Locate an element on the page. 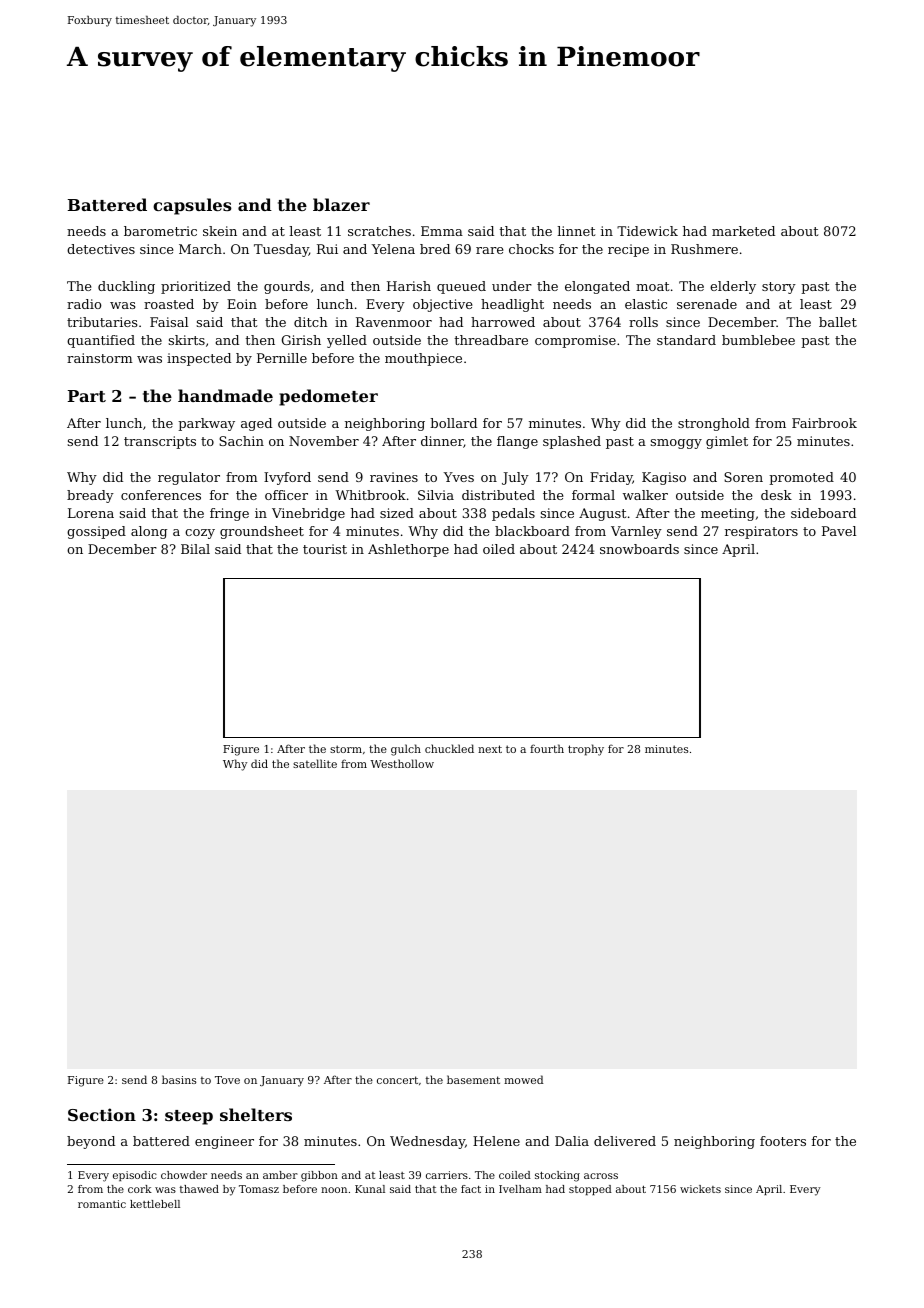  satellite is located at coordinates (315, 763).
